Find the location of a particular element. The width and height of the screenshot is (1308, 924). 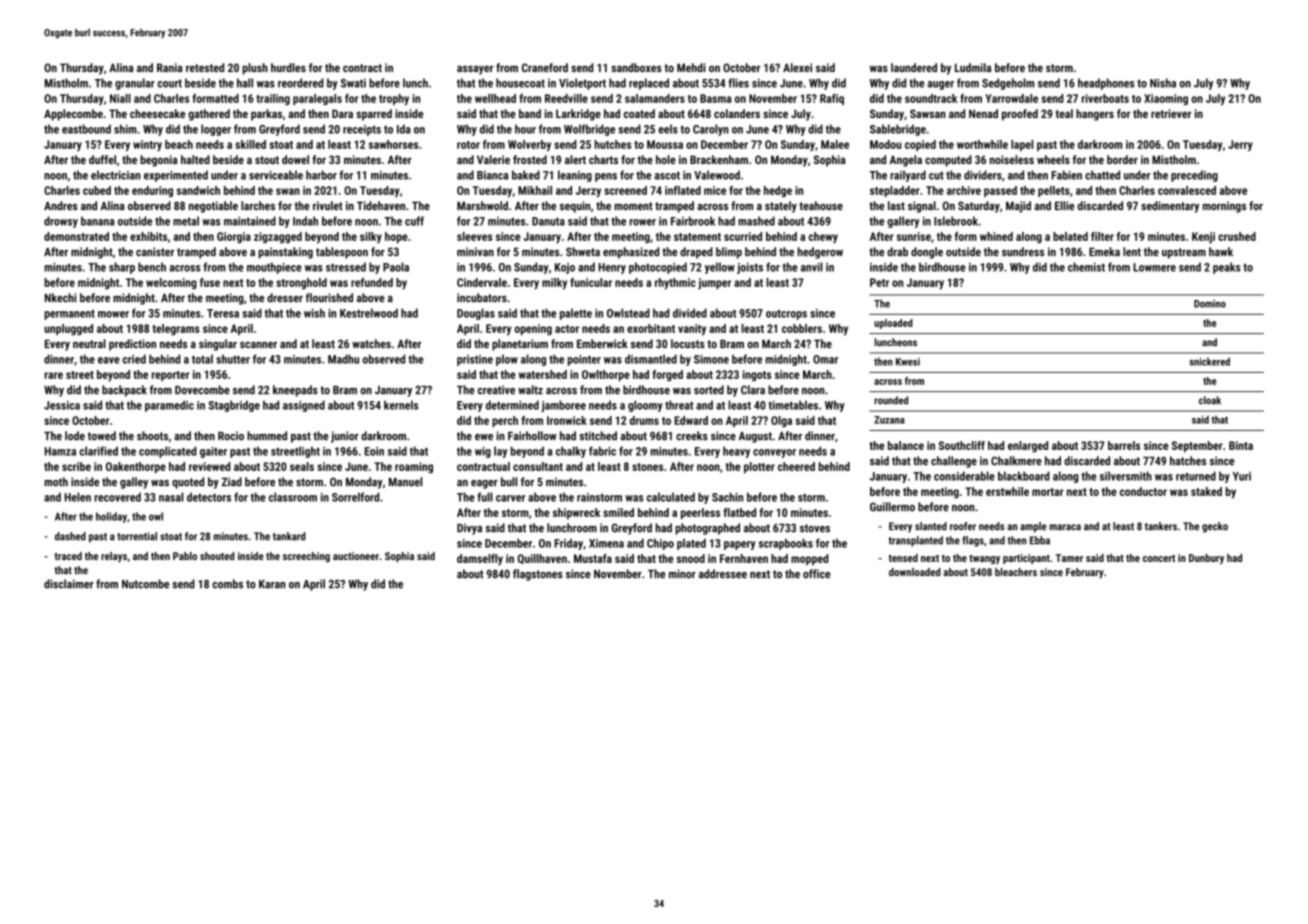

recovered is located at coordinates (117, 497).
